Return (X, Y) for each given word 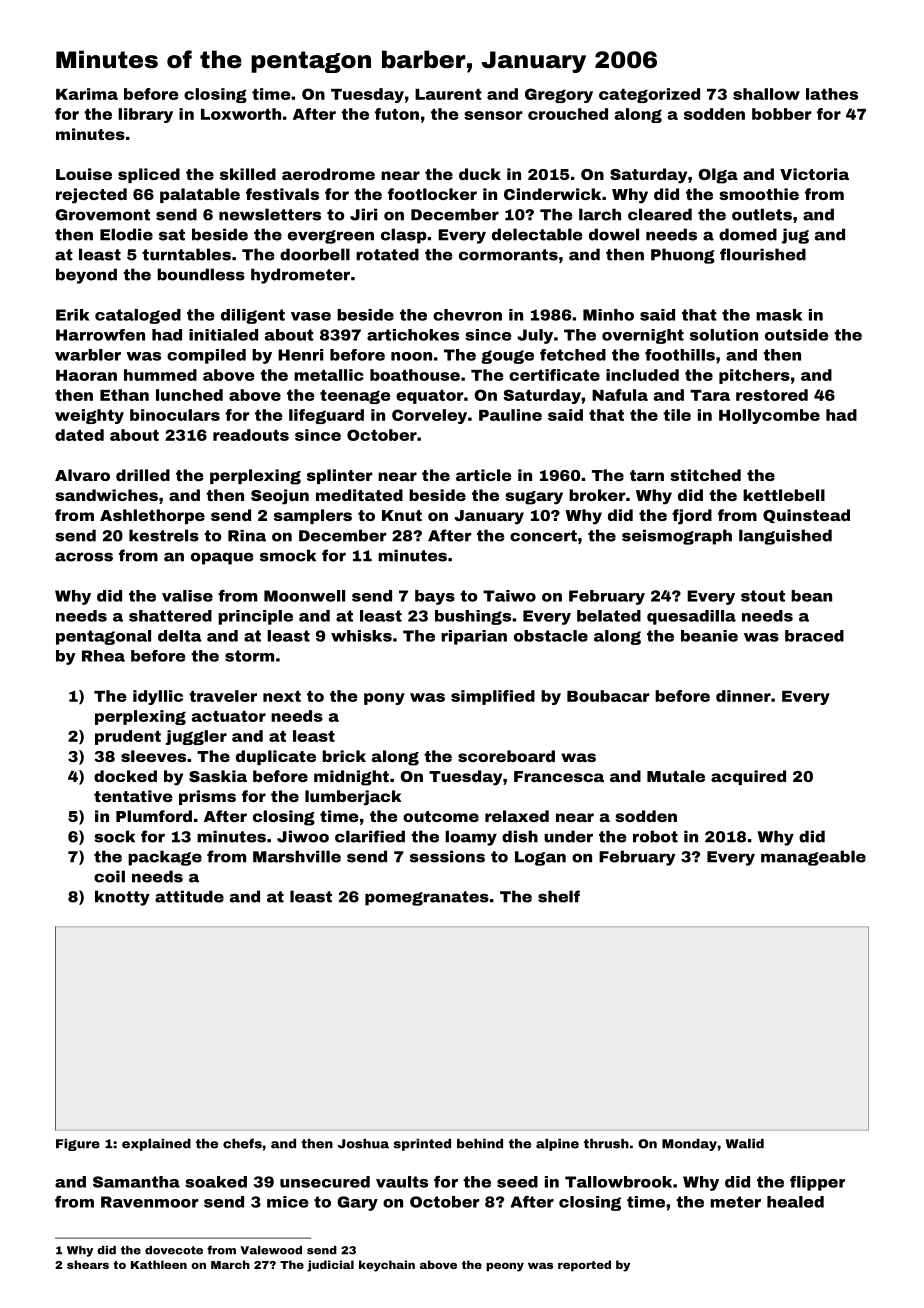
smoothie (759, 194)
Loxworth (241, 114)
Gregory (559, 95)
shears (88, 1264)
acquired (748, 777)
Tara (710, 395)
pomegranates (427, 898)
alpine (557, 1145)
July (535, 336)
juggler (196, 737)
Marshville (297, 856)
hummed (160, 375)
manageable (813, 858)
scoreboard (506, 756)
